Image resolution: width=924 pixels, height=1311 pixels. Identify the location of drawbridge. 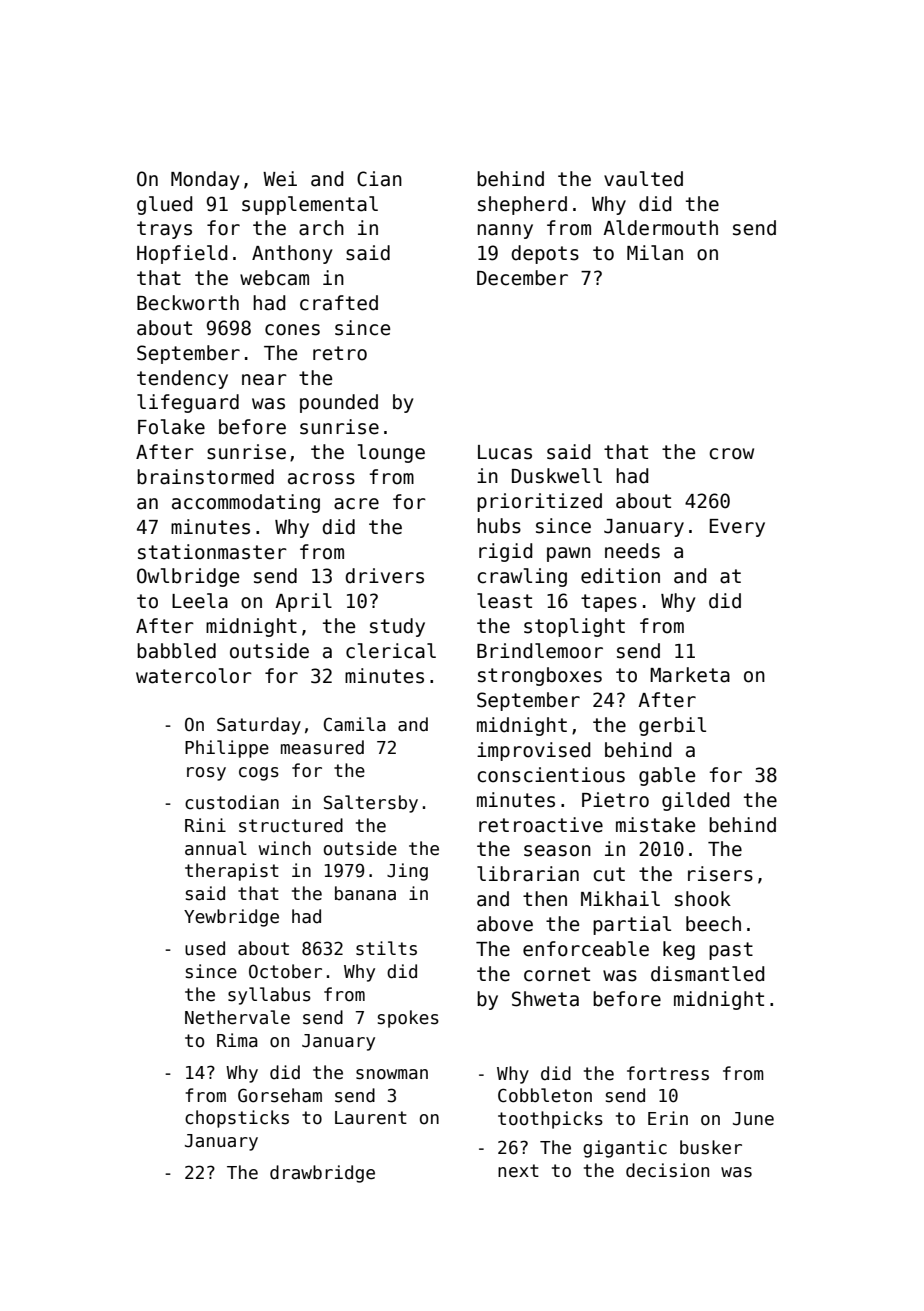
(322, 1174).
